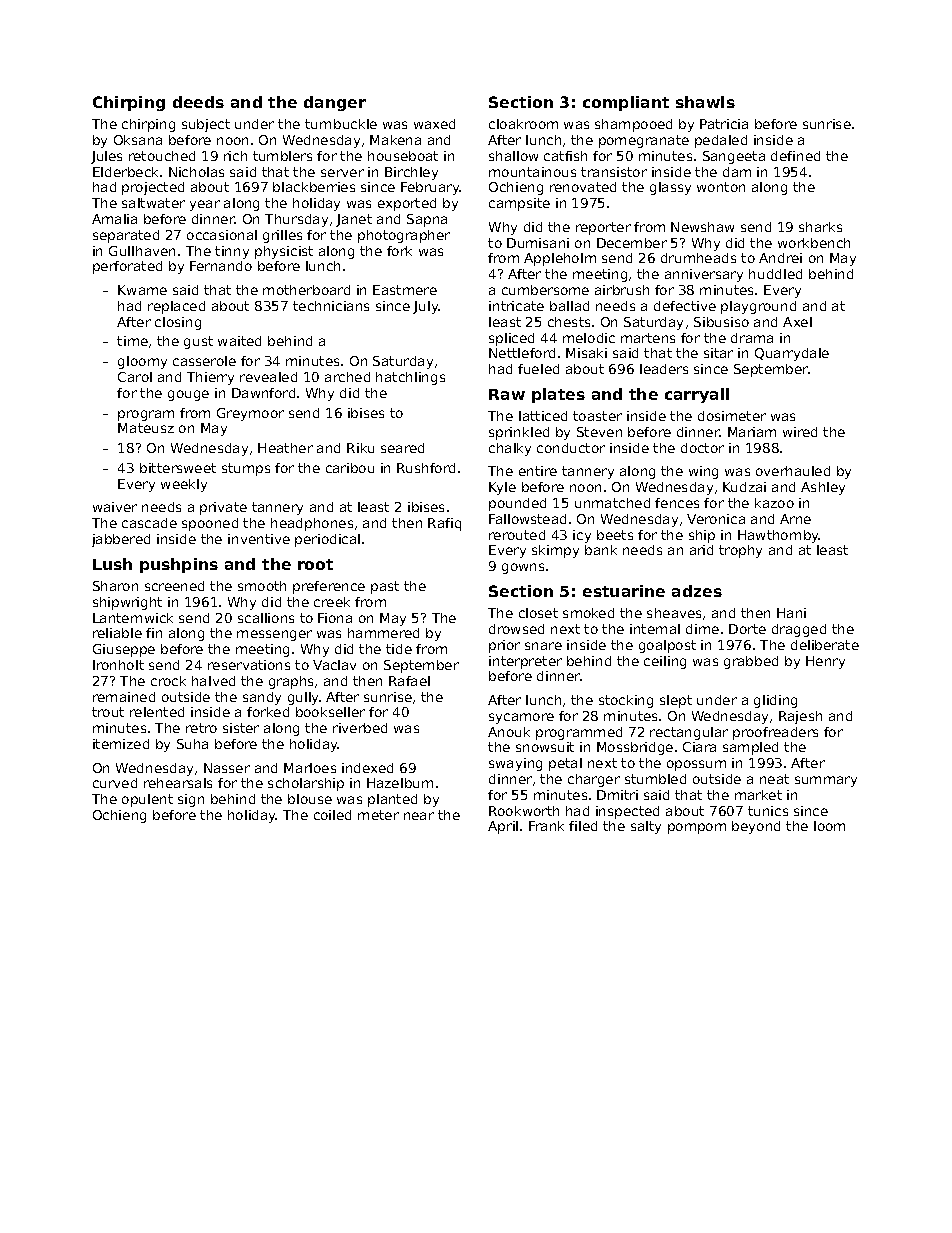 The image size is (952, 1233). I want to click on conductor, so click(571, 448).
